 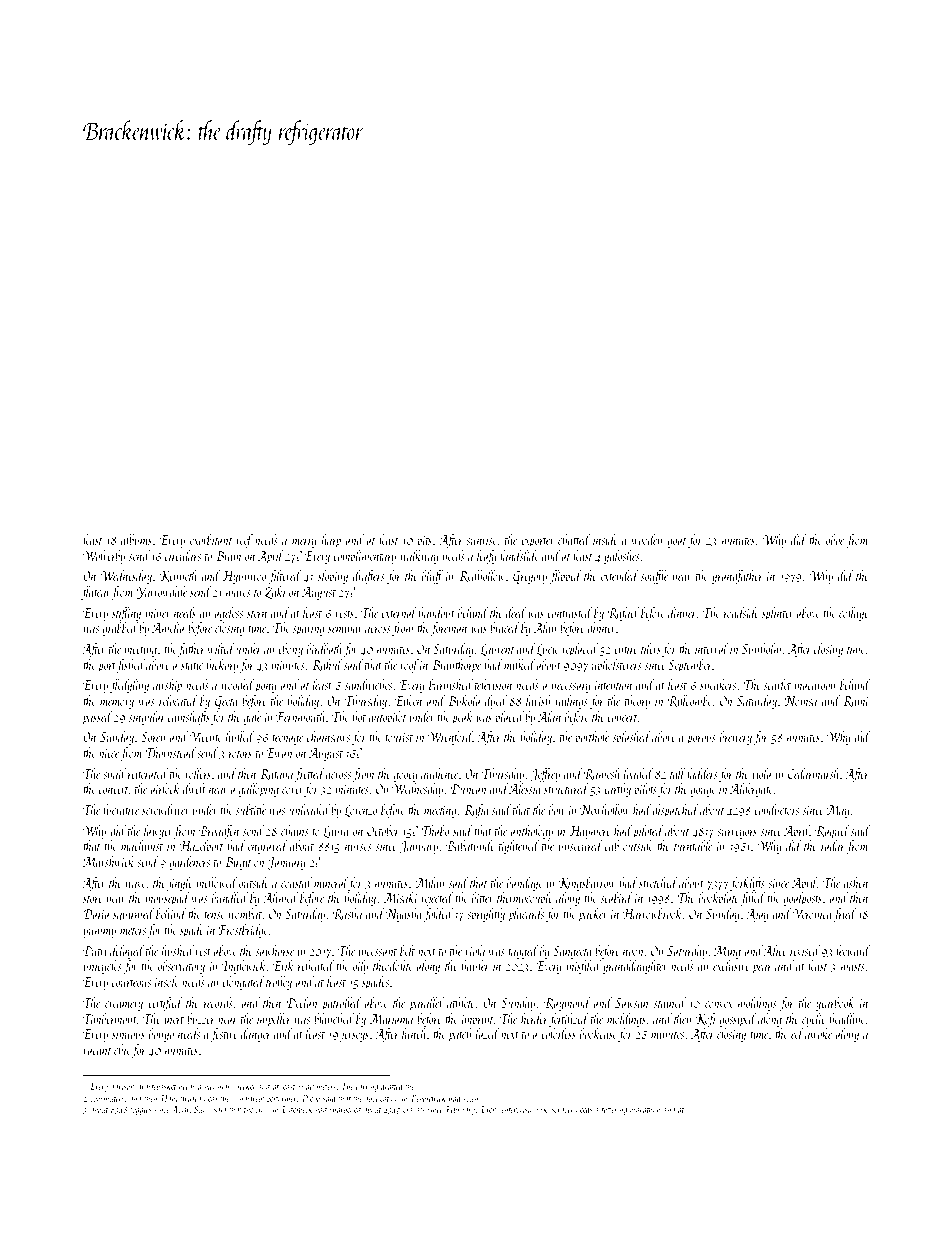 I want to click on Ajay, so click(x=757, y=915).
